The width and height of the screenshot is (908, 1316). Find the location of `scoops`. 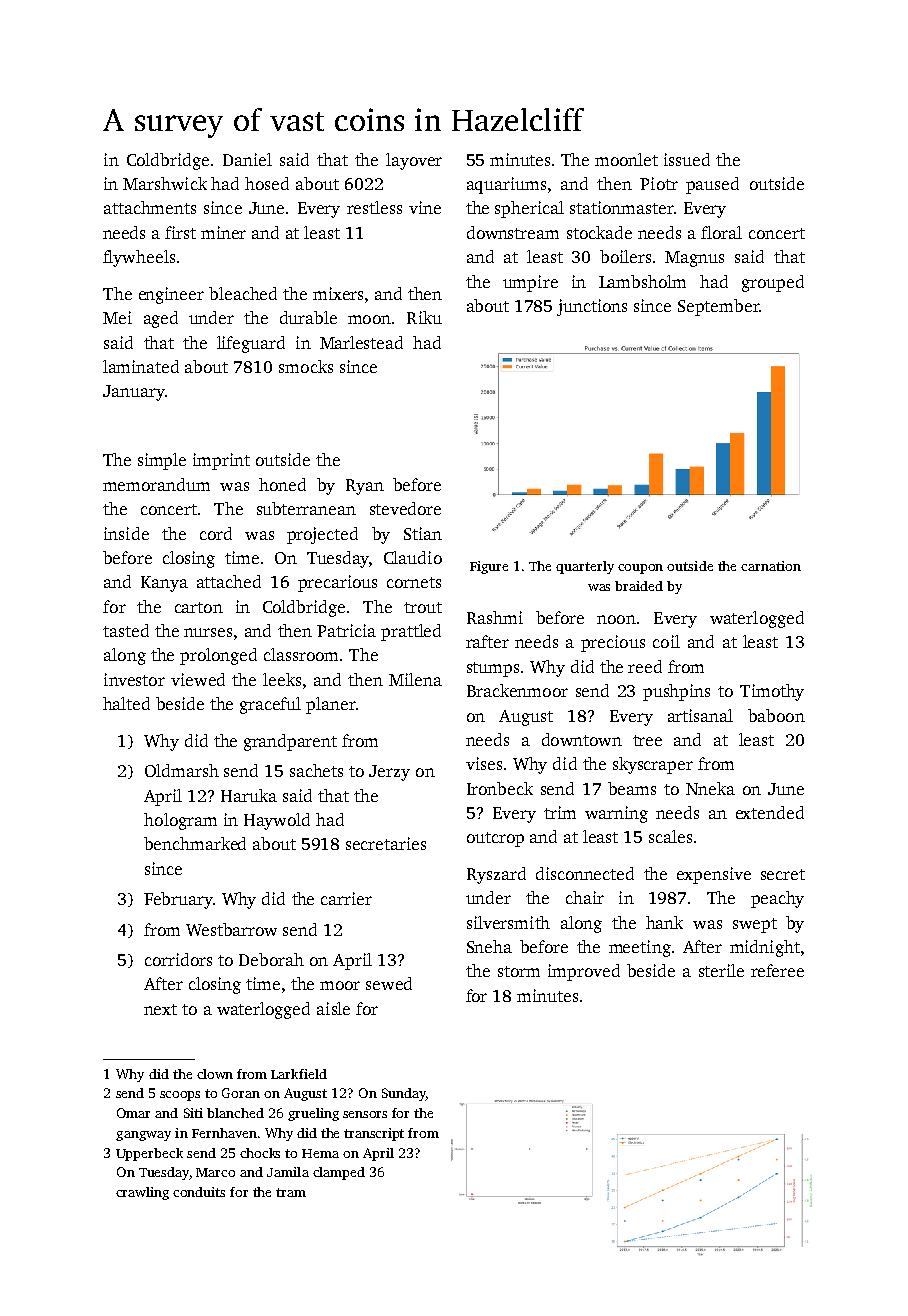

scoops is located at coordinates (180, 1096).
